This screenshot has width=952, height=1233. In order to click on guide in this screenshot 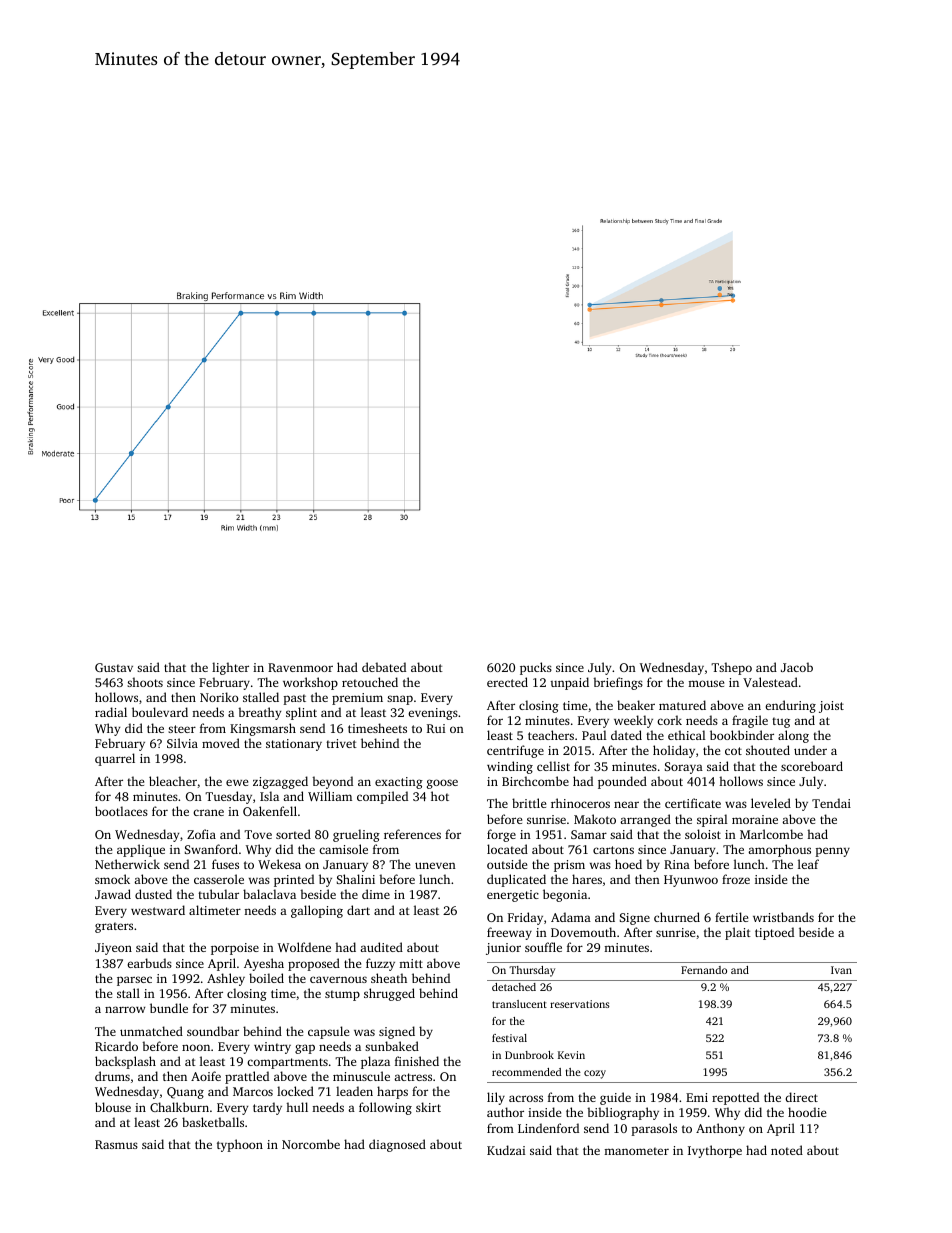, I will do `click(615, 1098)`.
